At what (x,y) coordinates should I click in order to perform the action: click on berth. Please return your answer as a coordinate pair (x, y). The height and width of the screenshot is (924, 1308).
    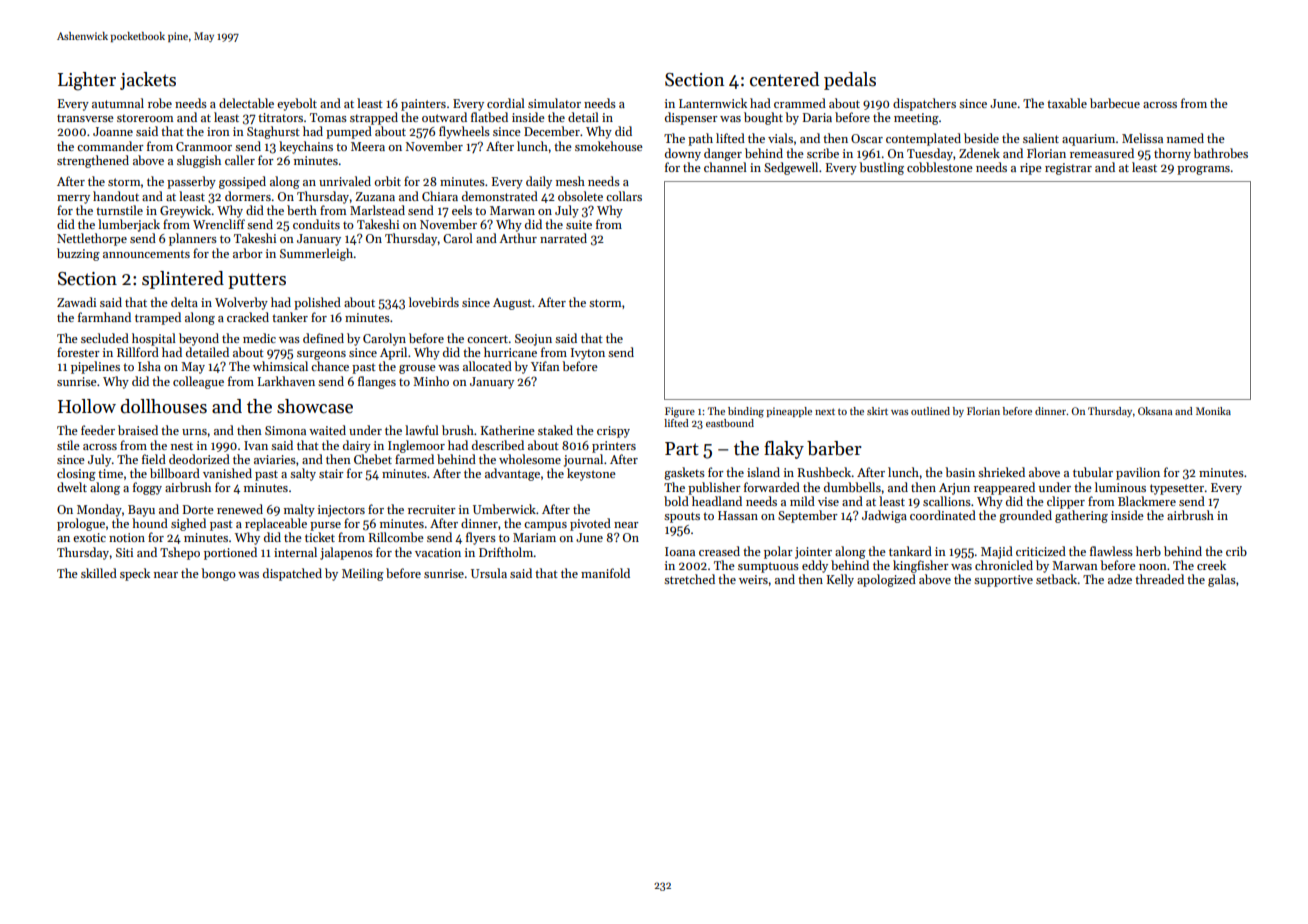
    Looking at the image, I should click on (302, 210).
